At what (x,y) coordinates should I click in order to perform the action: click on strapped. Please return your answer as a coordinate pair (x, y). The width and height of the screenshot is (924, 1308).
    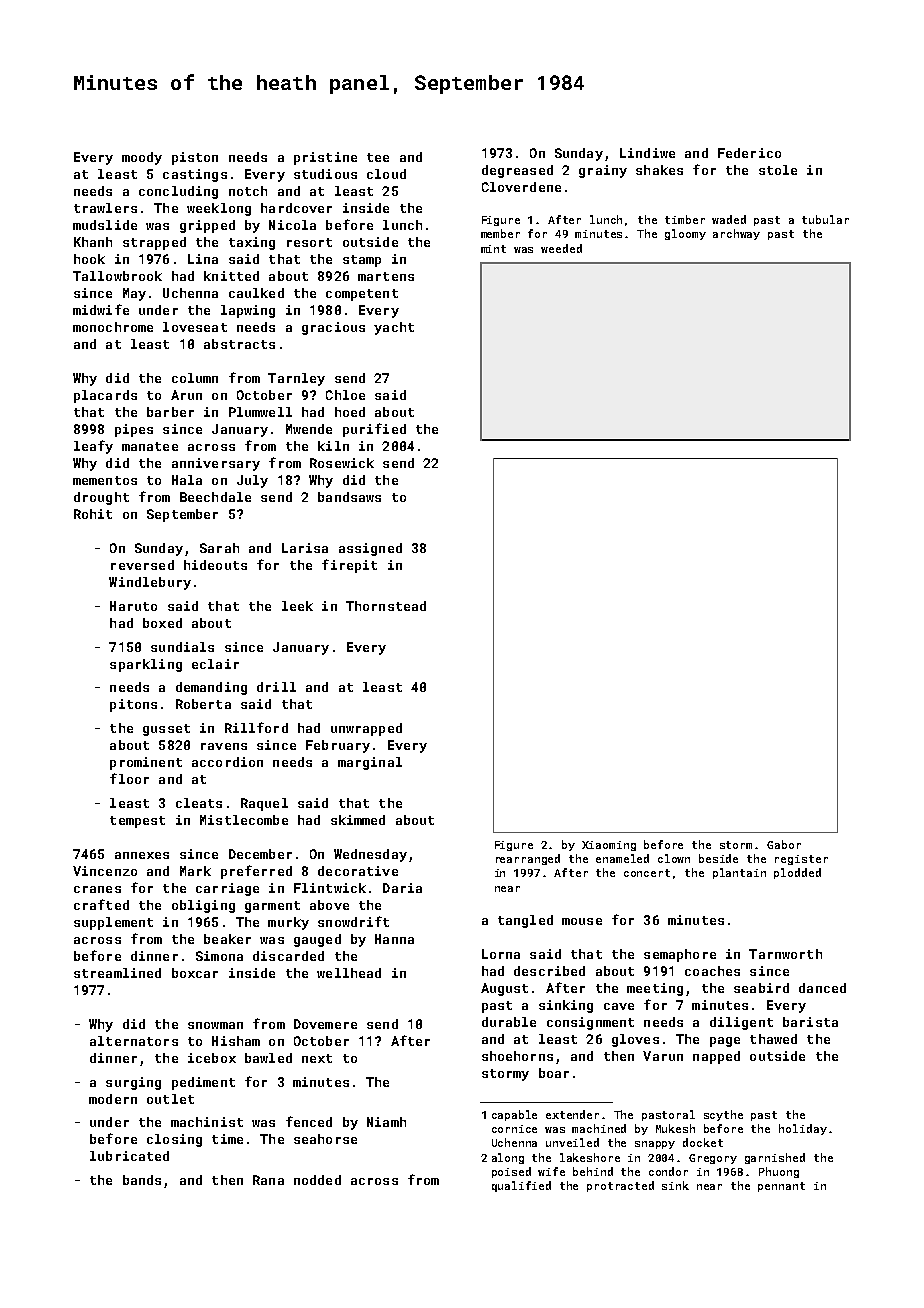
    Looking at the image, I should click on (154, 243).
